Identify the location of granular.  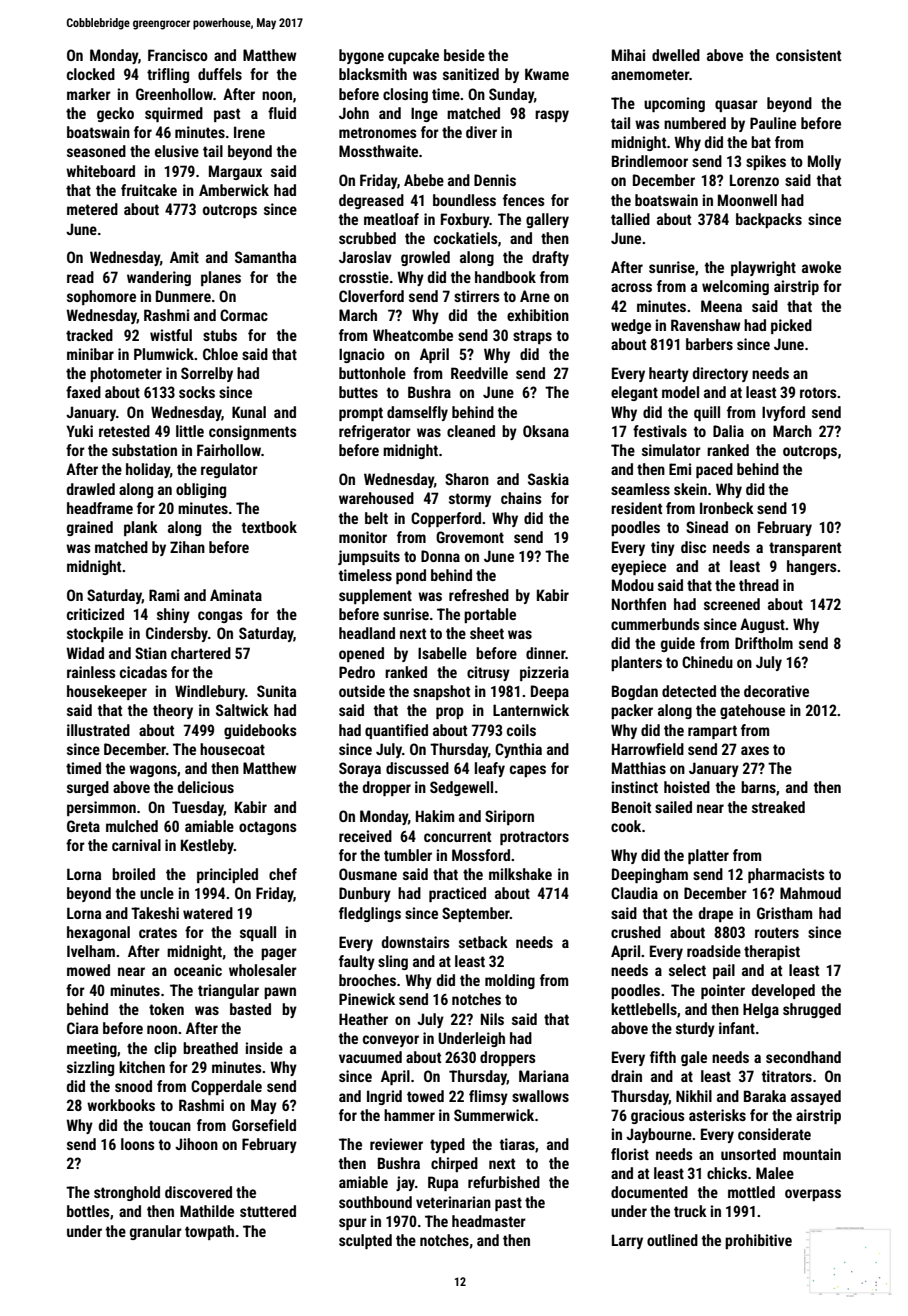
(156, 1232).
